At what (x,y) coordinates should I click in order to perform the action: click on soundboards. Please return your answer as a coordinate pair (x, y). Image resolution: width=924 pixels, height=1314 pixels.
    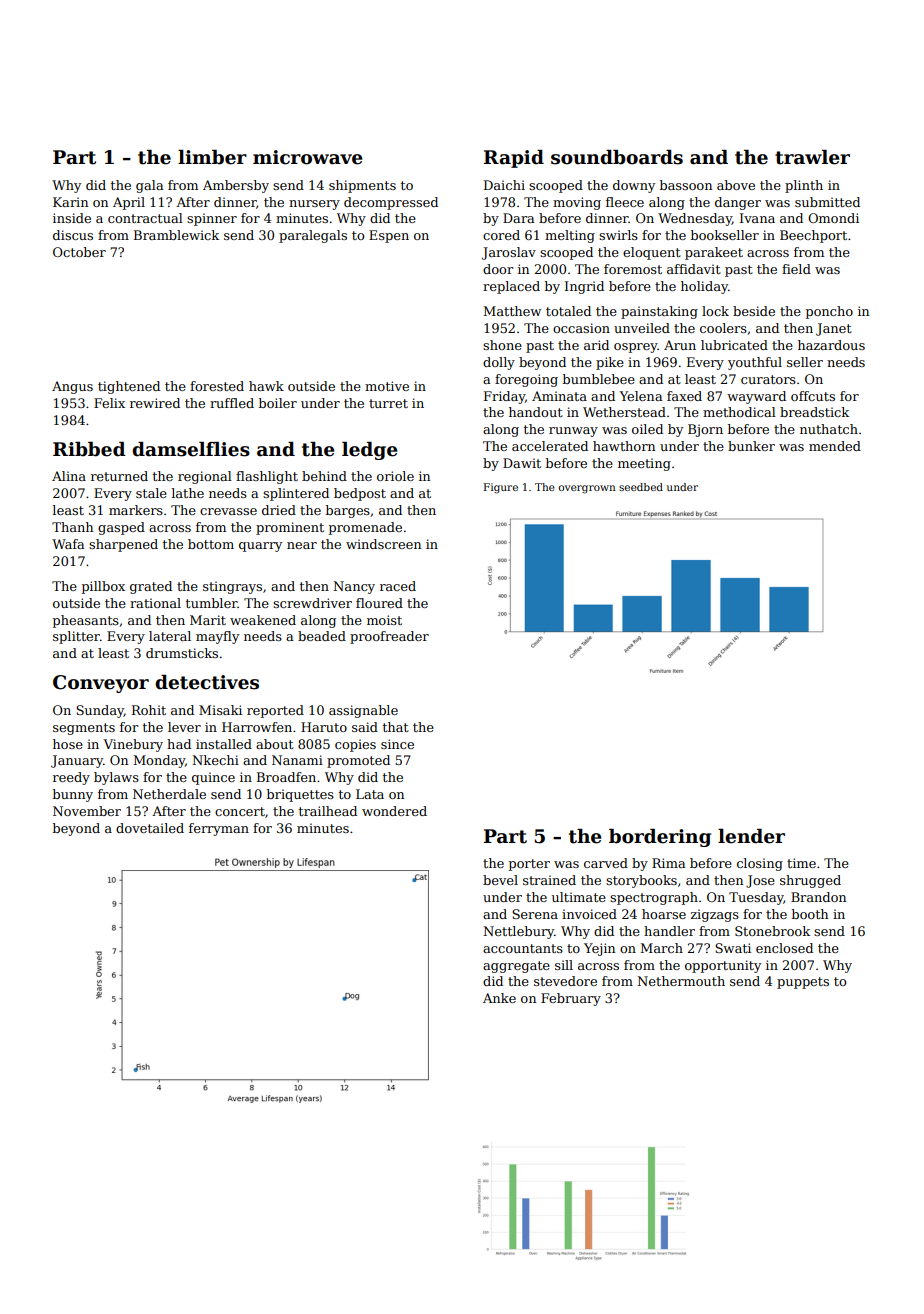
    Looking at the image, I should click on (617, 157).
